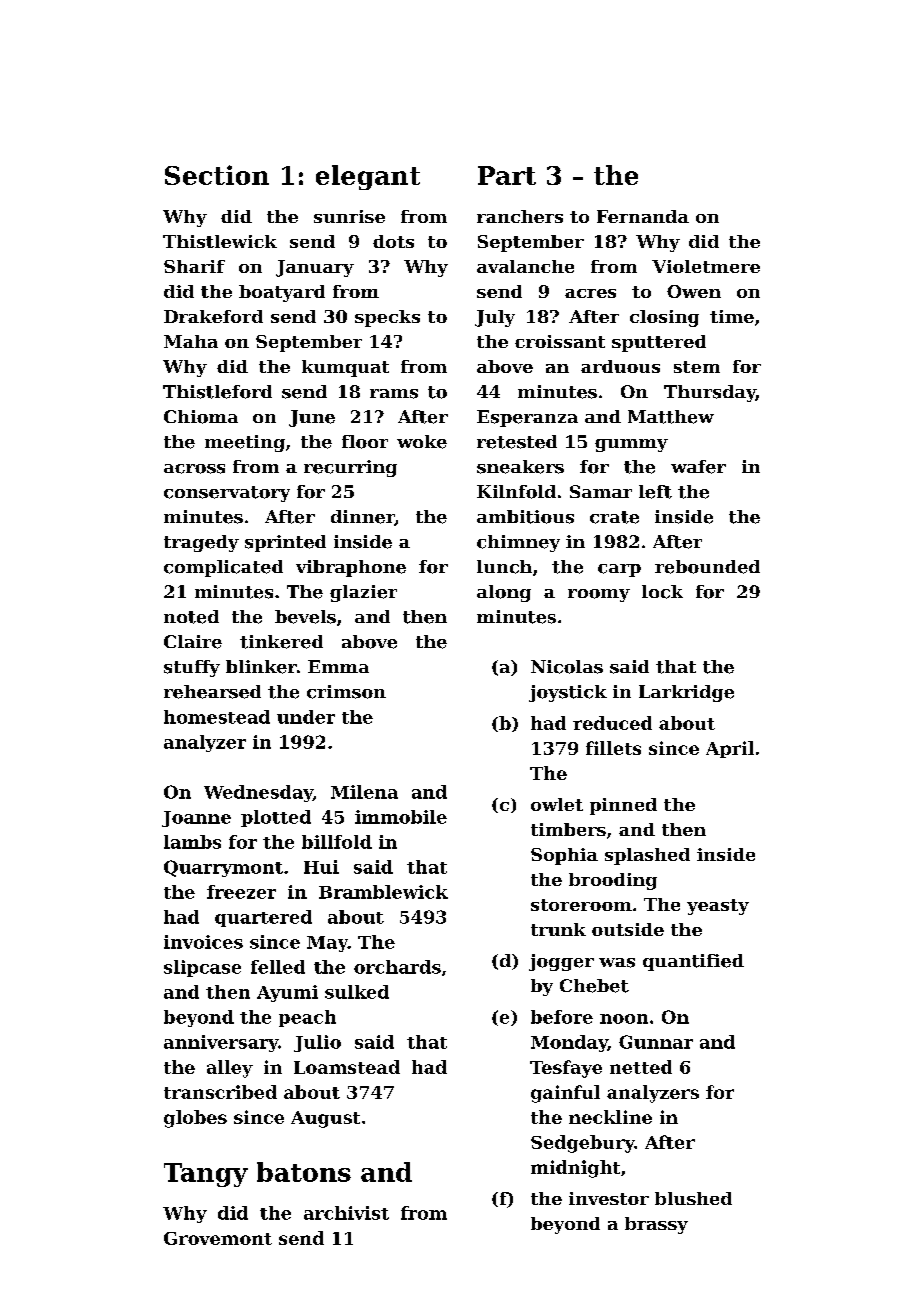  I want to click on Julio, so click(317, 1043).
